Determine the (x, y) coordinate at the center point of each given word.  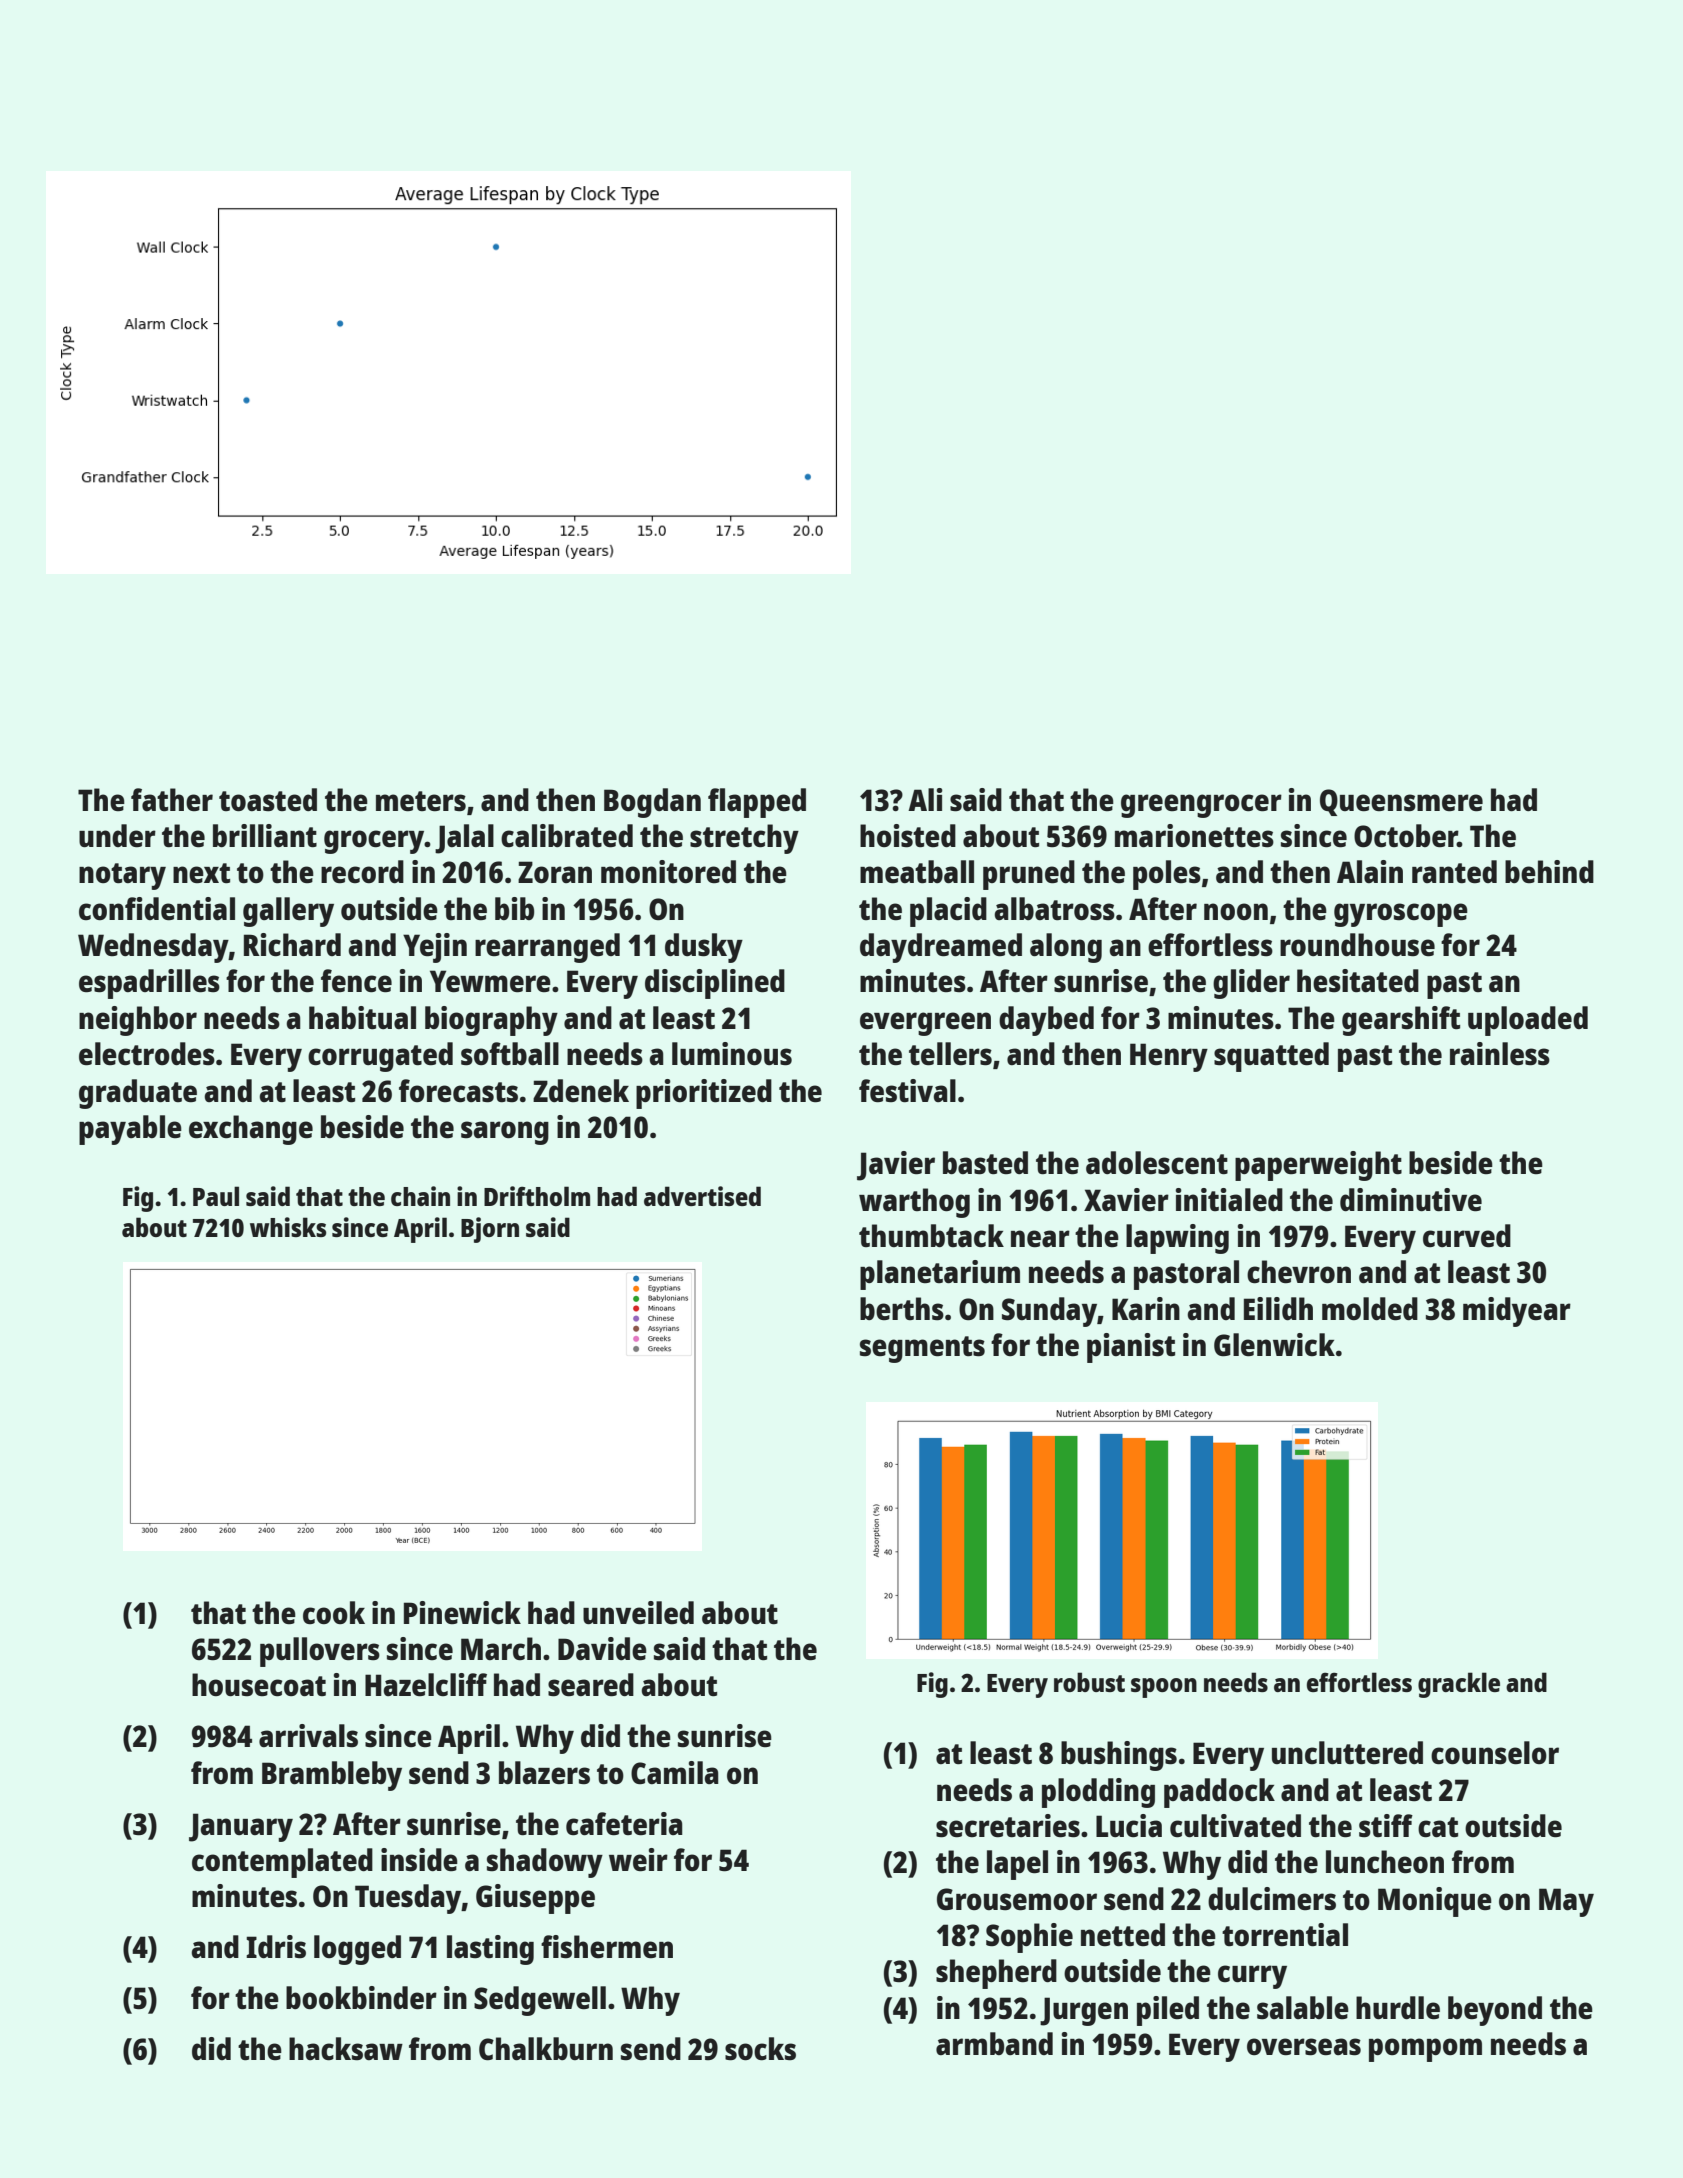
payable (130, 1130)
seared (591, 1685)
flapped (757, 803)
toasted (268, 800)
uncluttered (1347, 1752)
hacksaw (346, 2048)
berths (902, 1309)
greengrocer (1201, 806)
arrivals (308, 1735)
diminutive (1411, 1199)
